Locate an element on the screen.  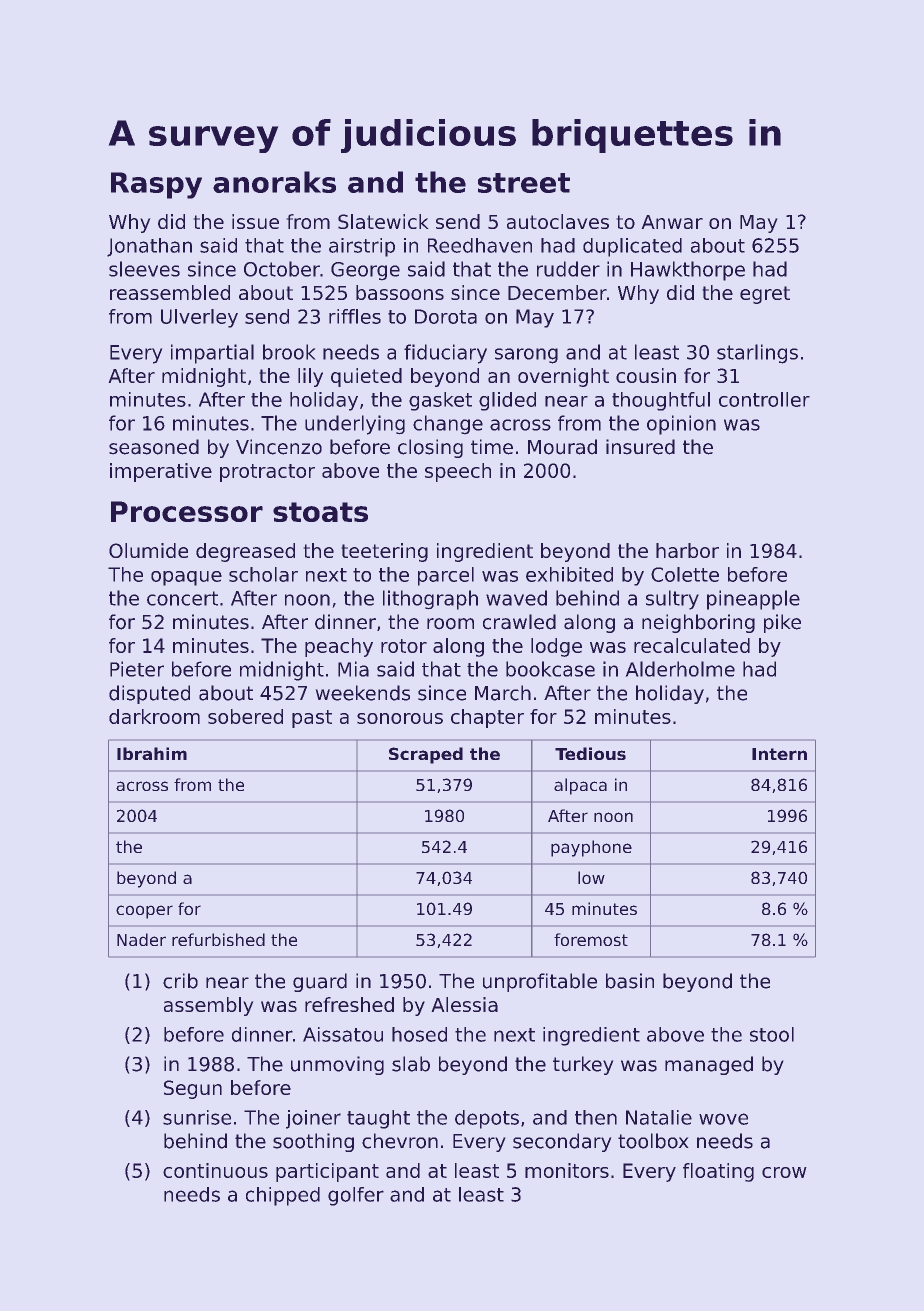
Anwar is located at coordinates (672, 222).
